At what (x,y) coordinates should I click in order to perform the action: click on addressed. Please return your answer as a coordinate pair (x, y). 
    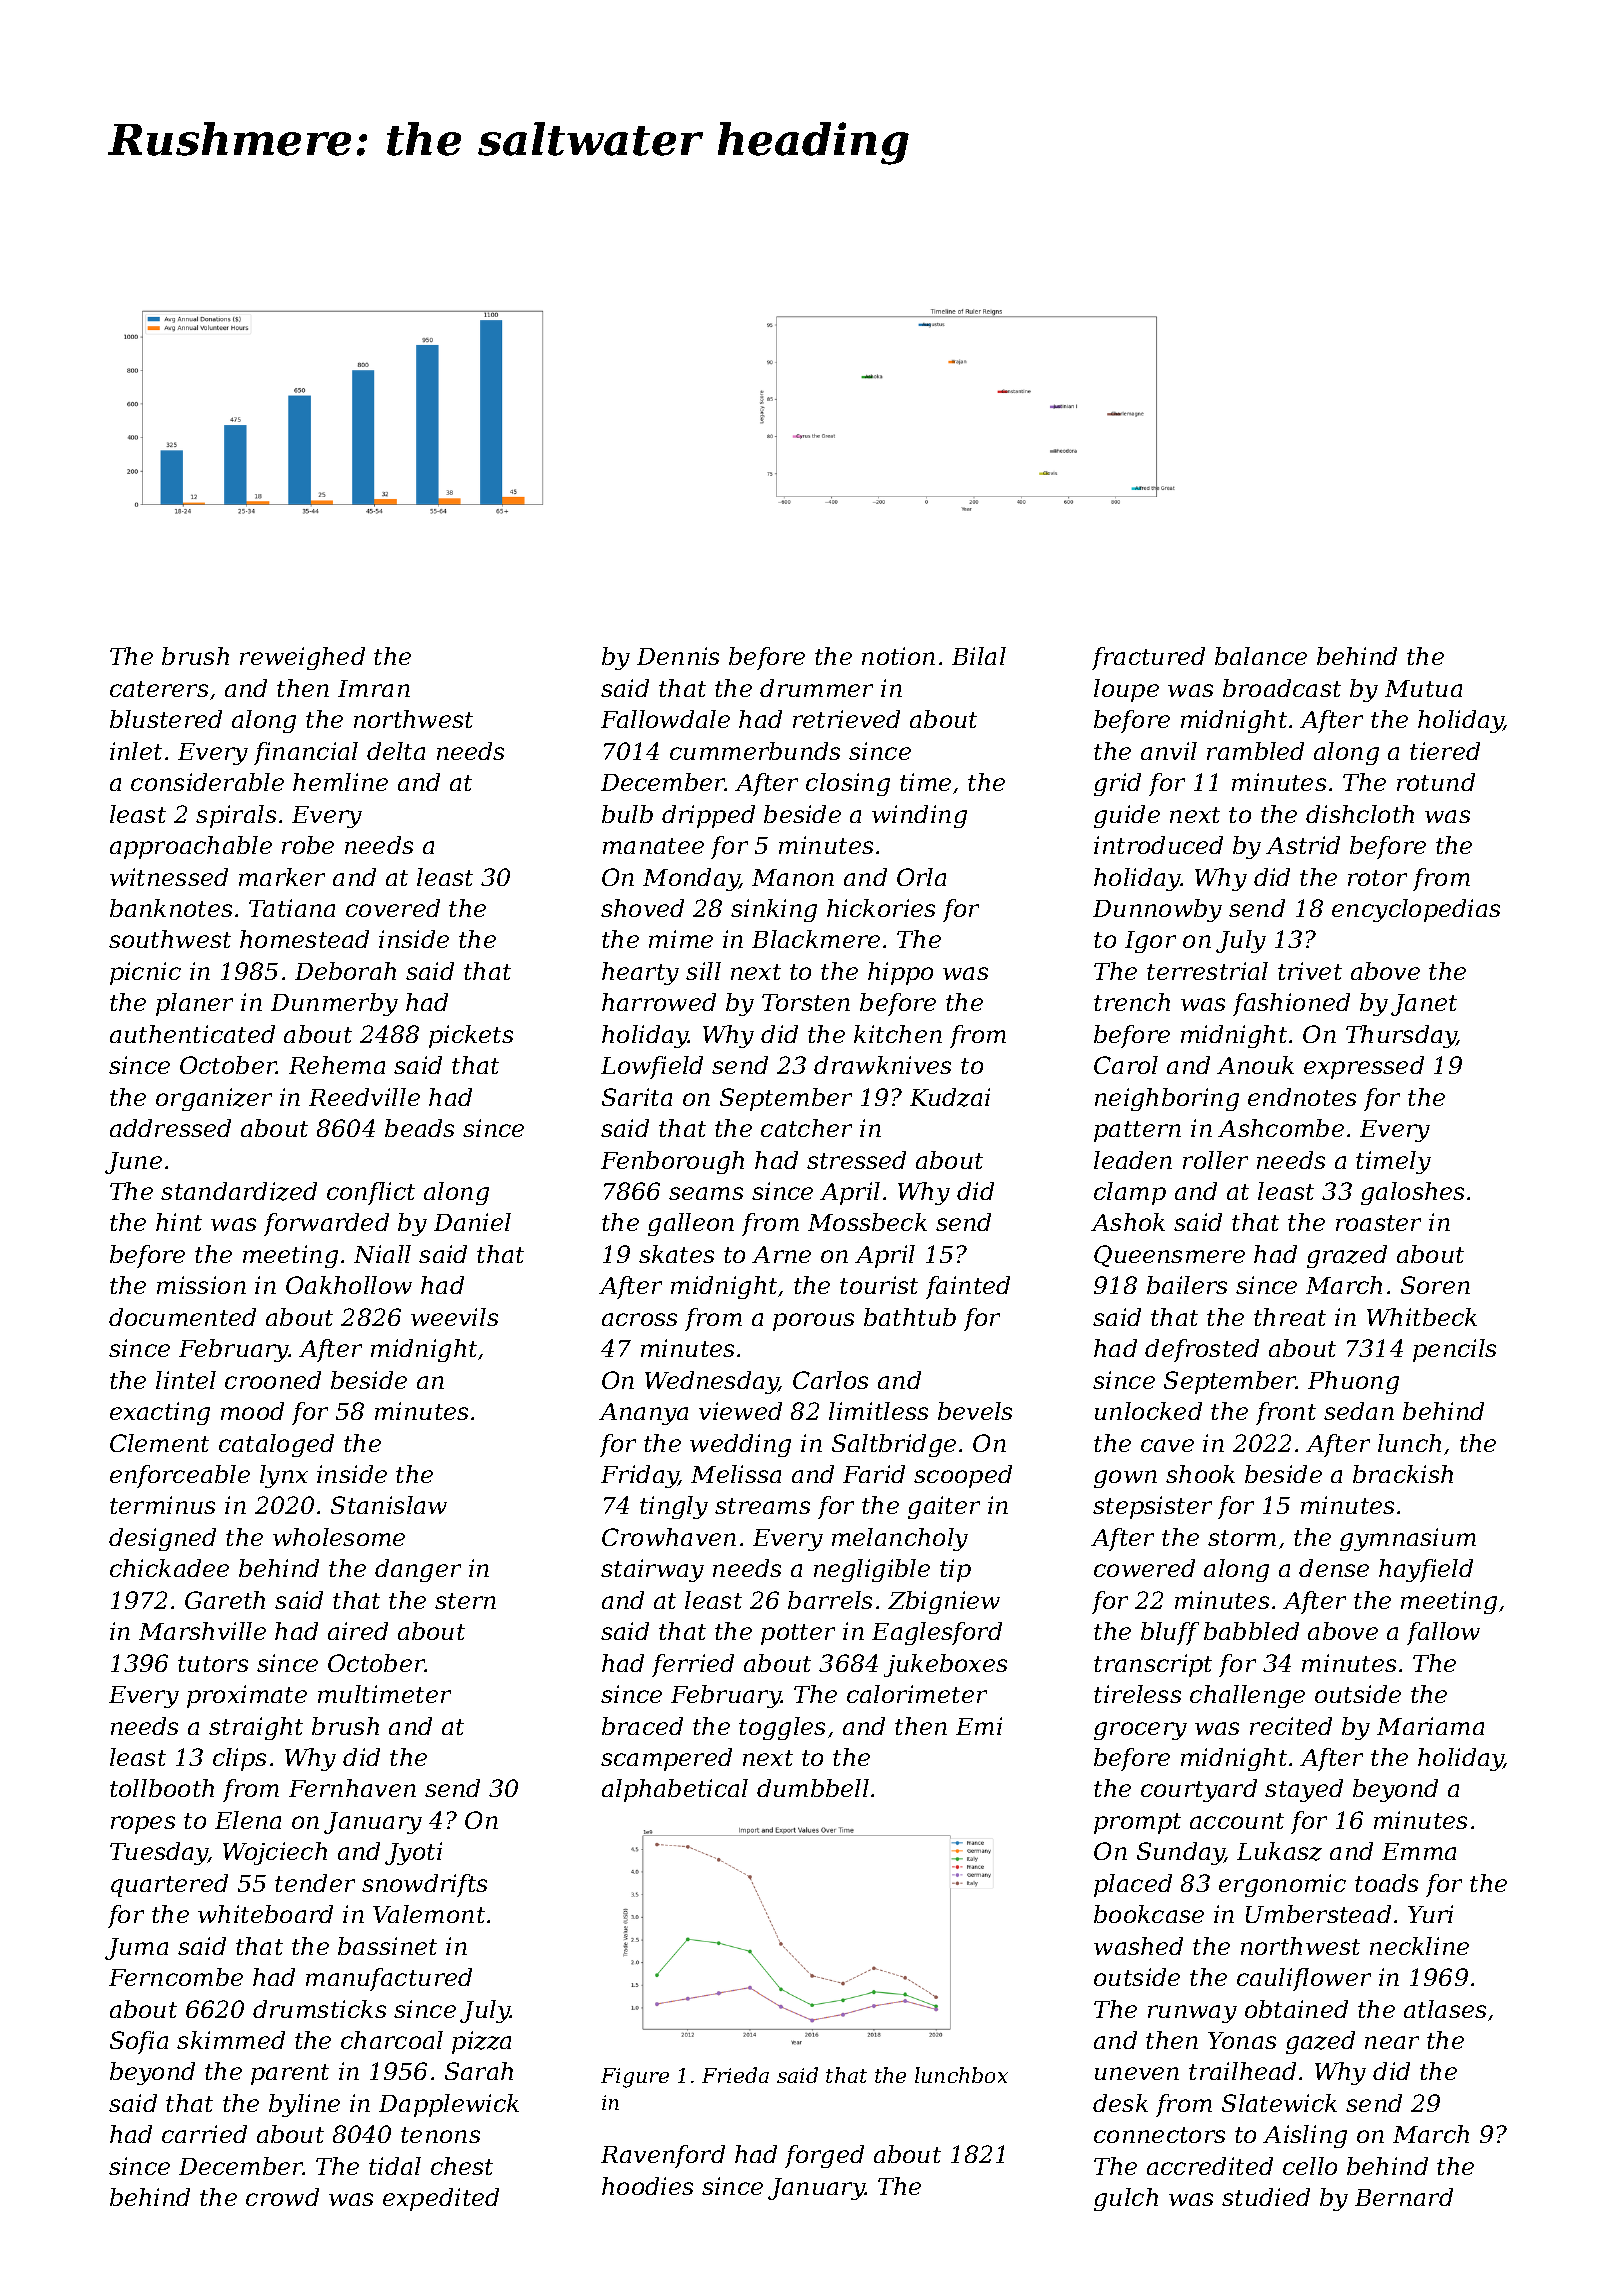
    Looking at the image, I should click on (170, 1128).
